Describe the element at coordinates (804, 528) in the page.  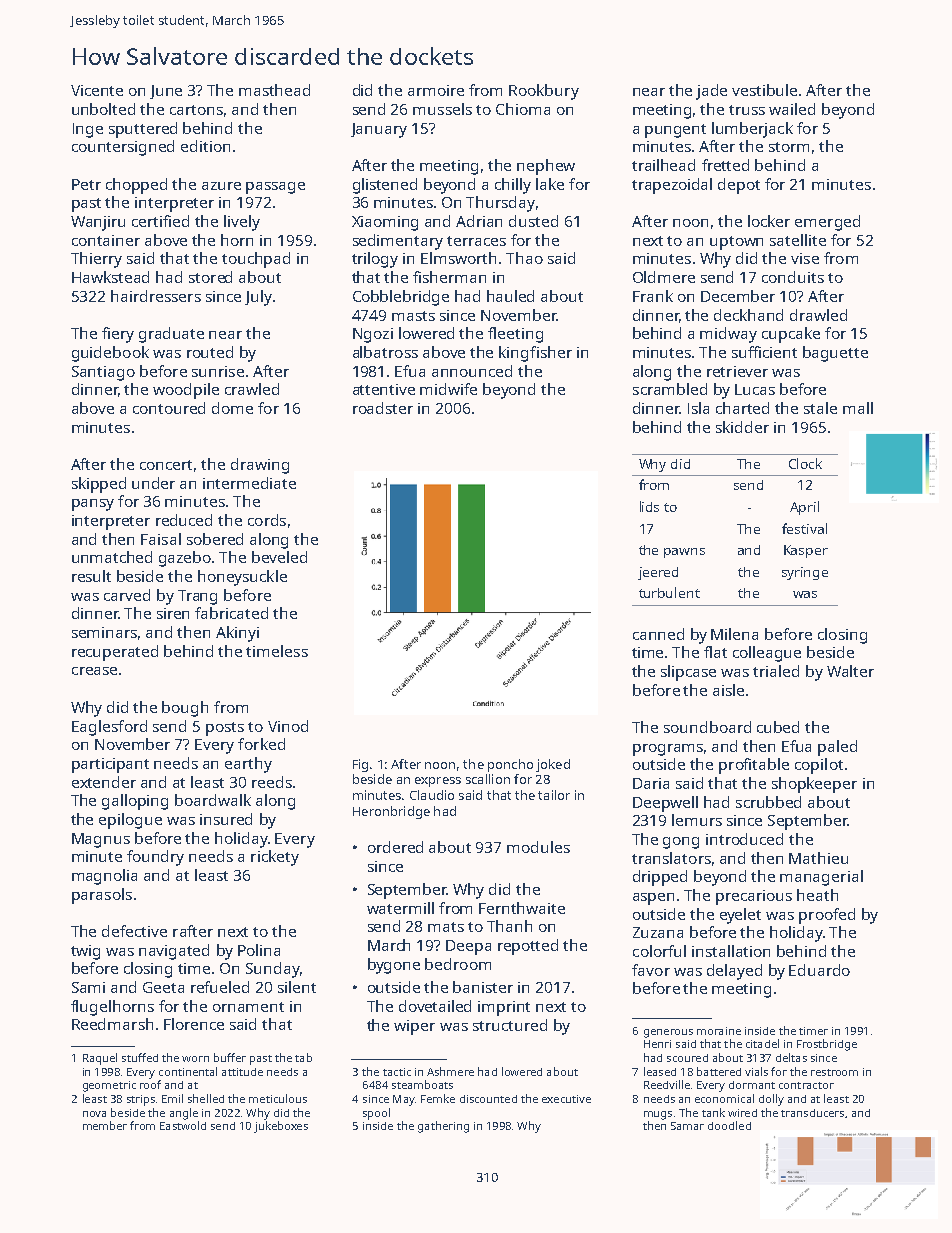
I see `festival` at that location.
